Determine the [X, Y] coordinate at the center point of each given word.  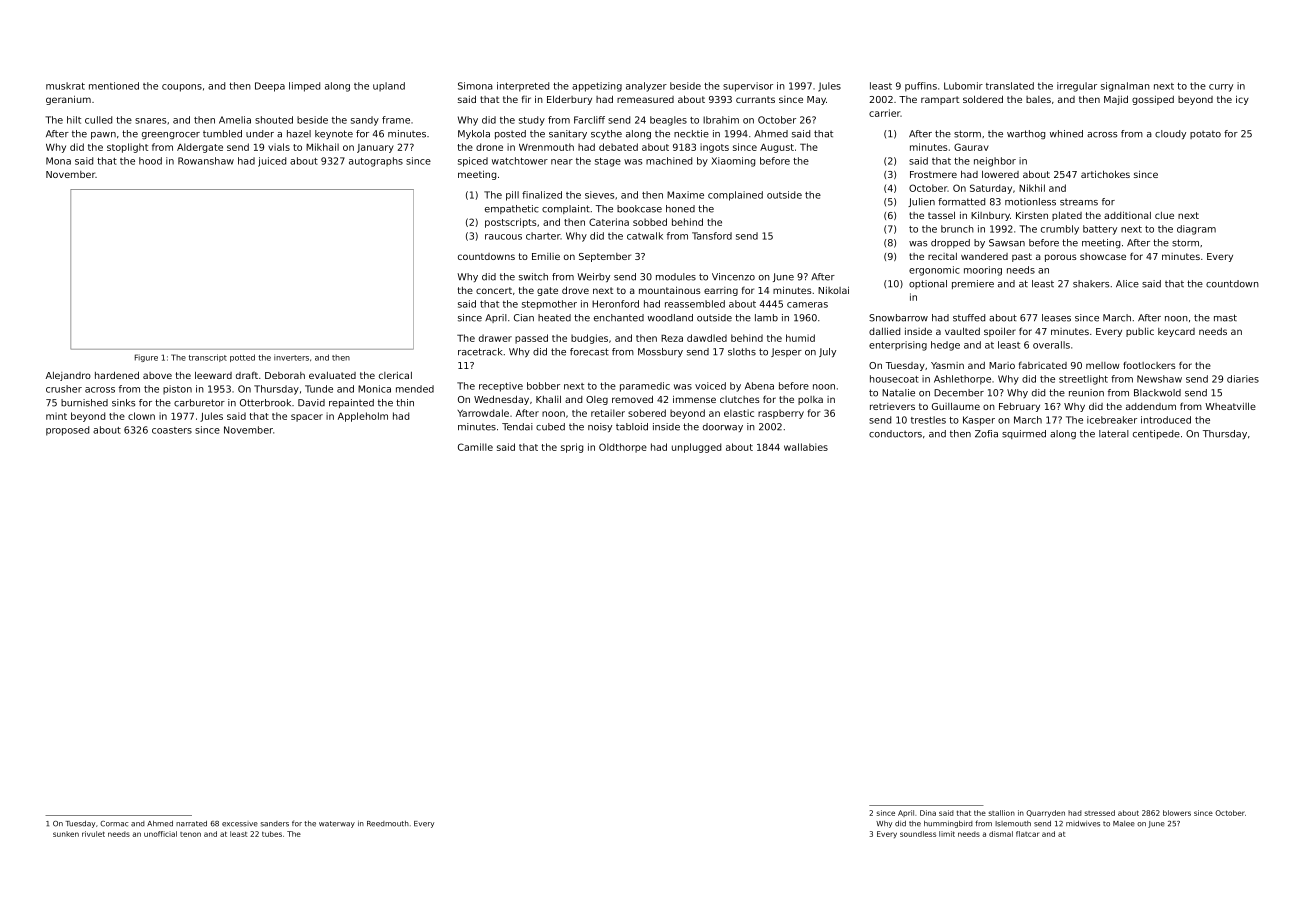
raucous [503, 237]
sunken [66, 834]
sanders [274, 824]
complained [735, 196]
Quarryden [1045, 814]
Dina [928, 813]
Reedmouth [388, 824]
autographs [376, 162]
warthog [1026, 134]
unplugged [696, 448]
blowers [1177, 813]
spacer [307, 418]
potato [1205, 134]
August [777, 148]
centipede [1156, 434]
